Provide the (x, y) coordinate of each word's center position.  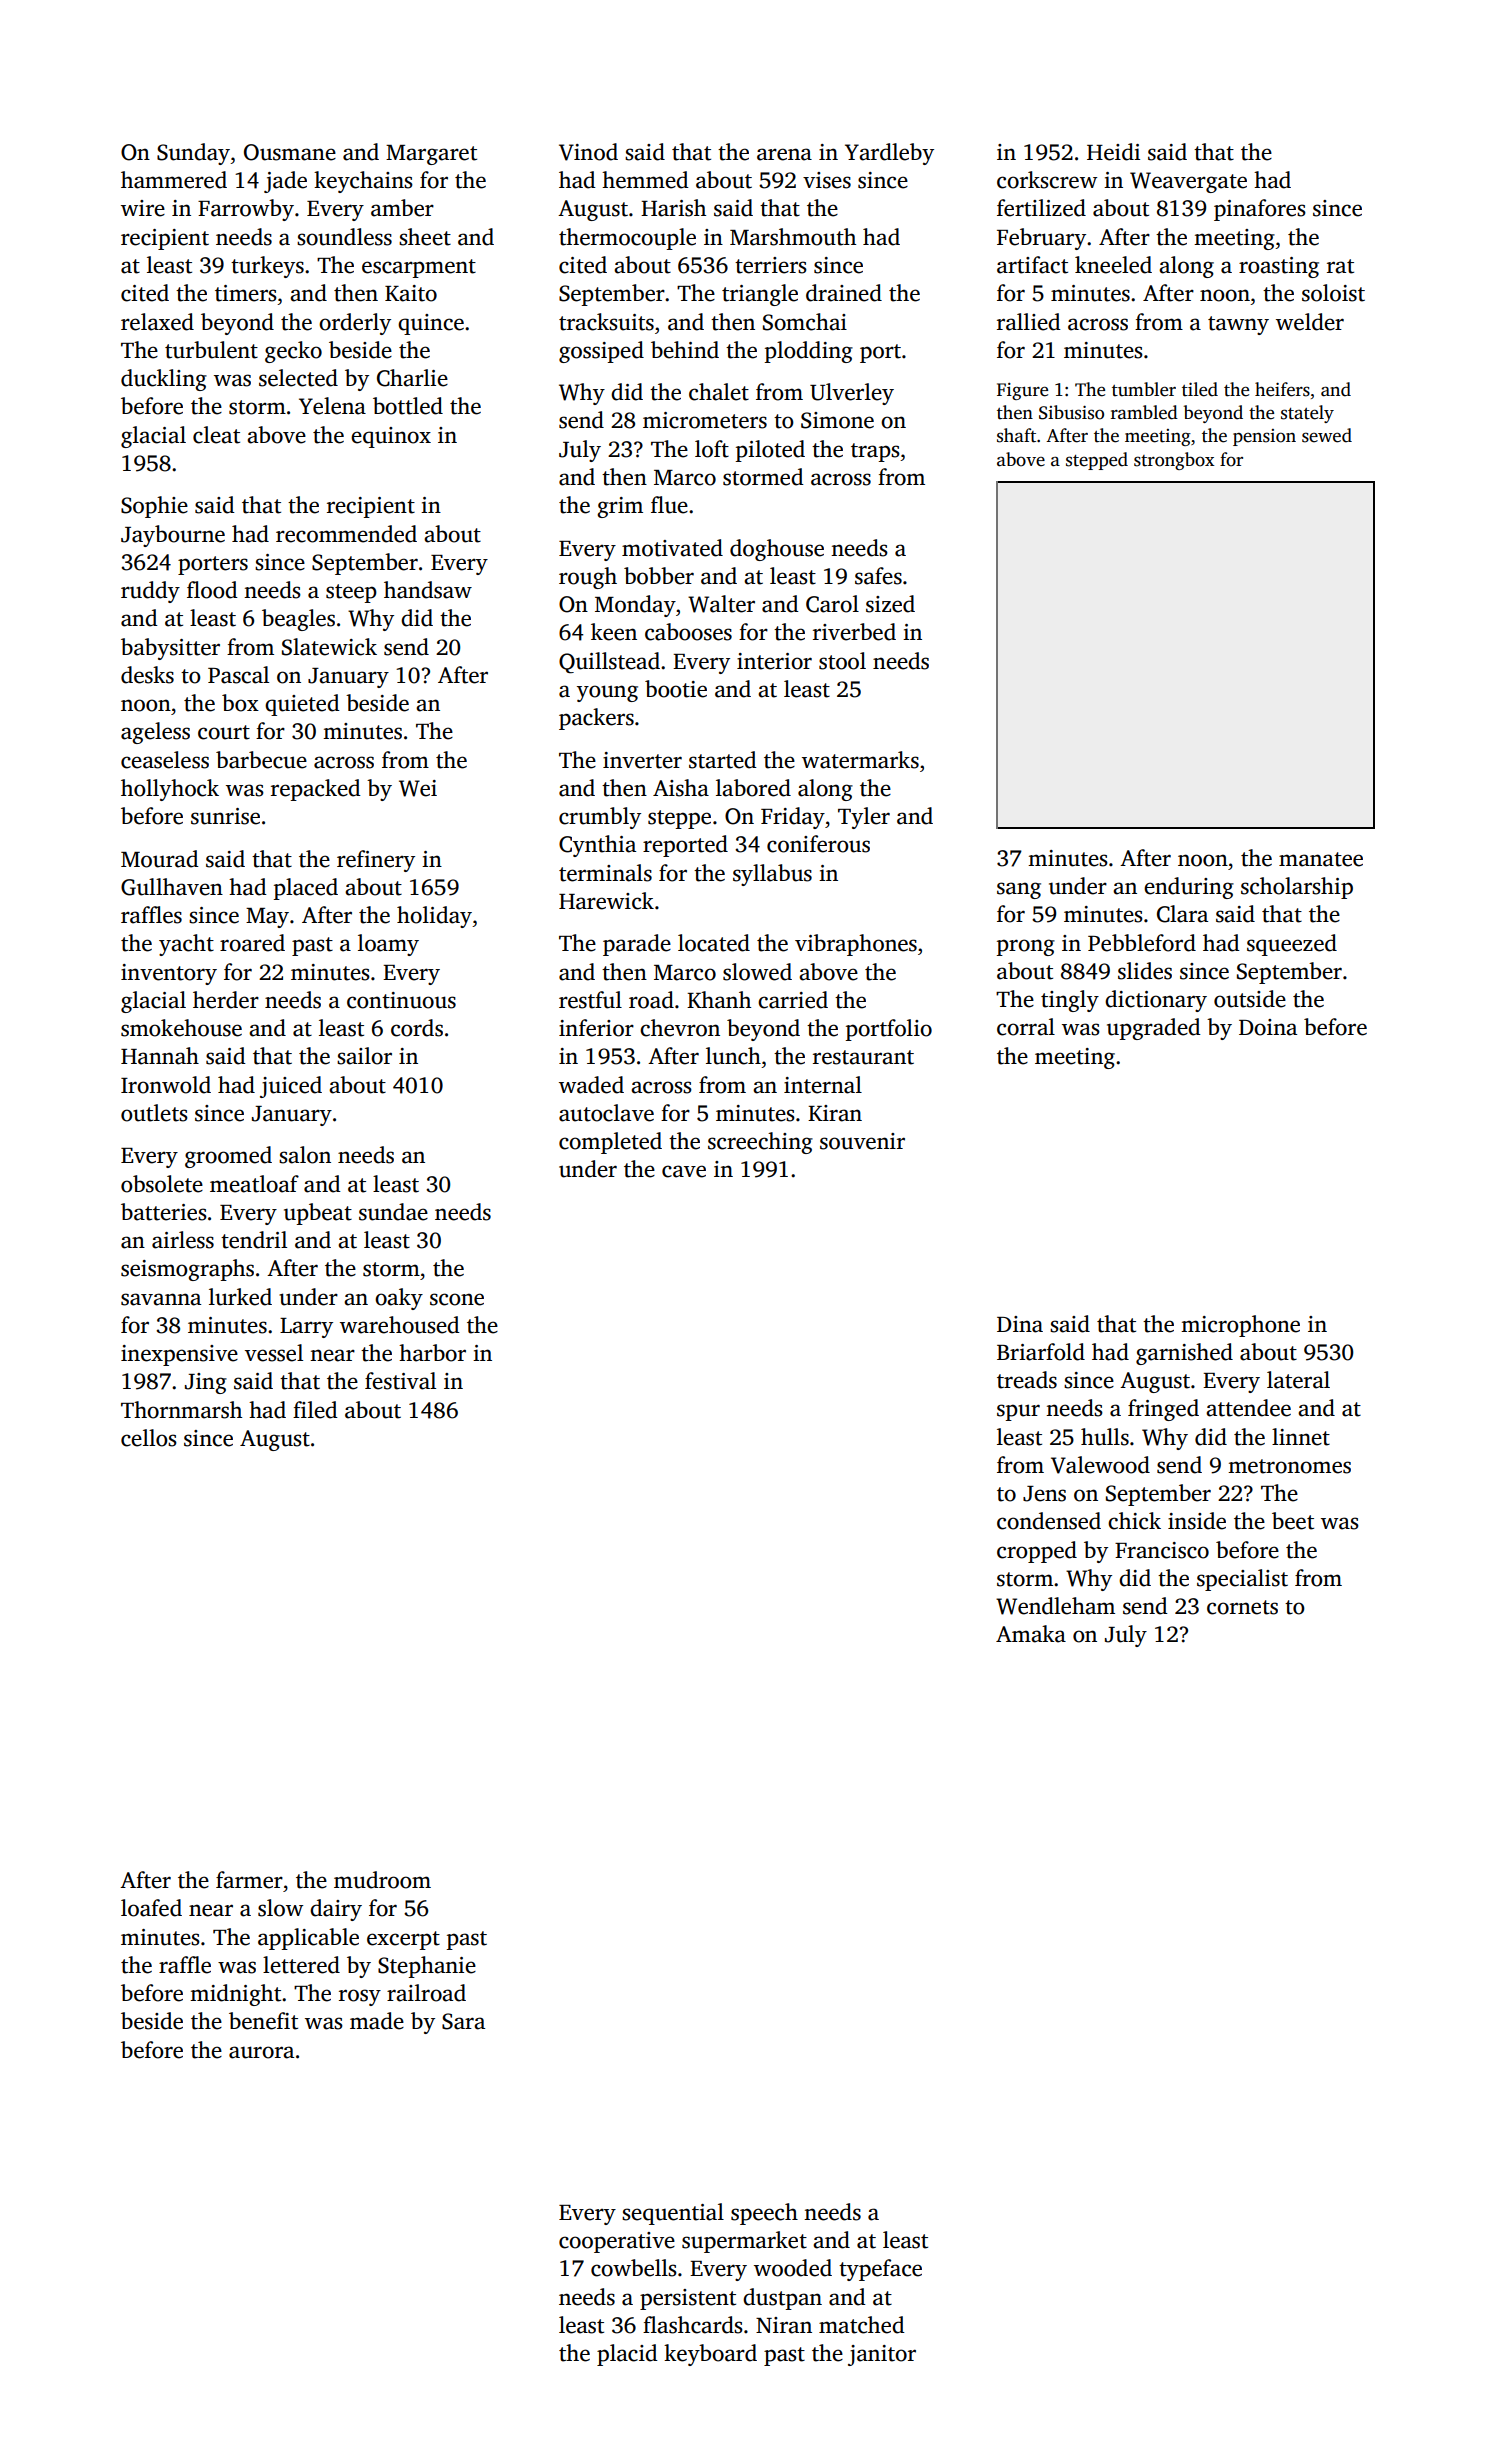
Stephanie (427, 1967)
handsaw (428, 590)
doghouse (777, 550)
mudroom (382, 1880)
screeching (760, 1143)
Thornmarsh (181, 1410)
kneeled (1113, 265)
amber (402, 208)
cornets (1242, 1607)
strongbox (1174, 461)
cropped (1037, 1552)
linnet (1301, 1437)
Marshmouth (793, 237)
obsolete (162, 1184)
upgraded (1154, 1029)
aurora (261, 2052)
